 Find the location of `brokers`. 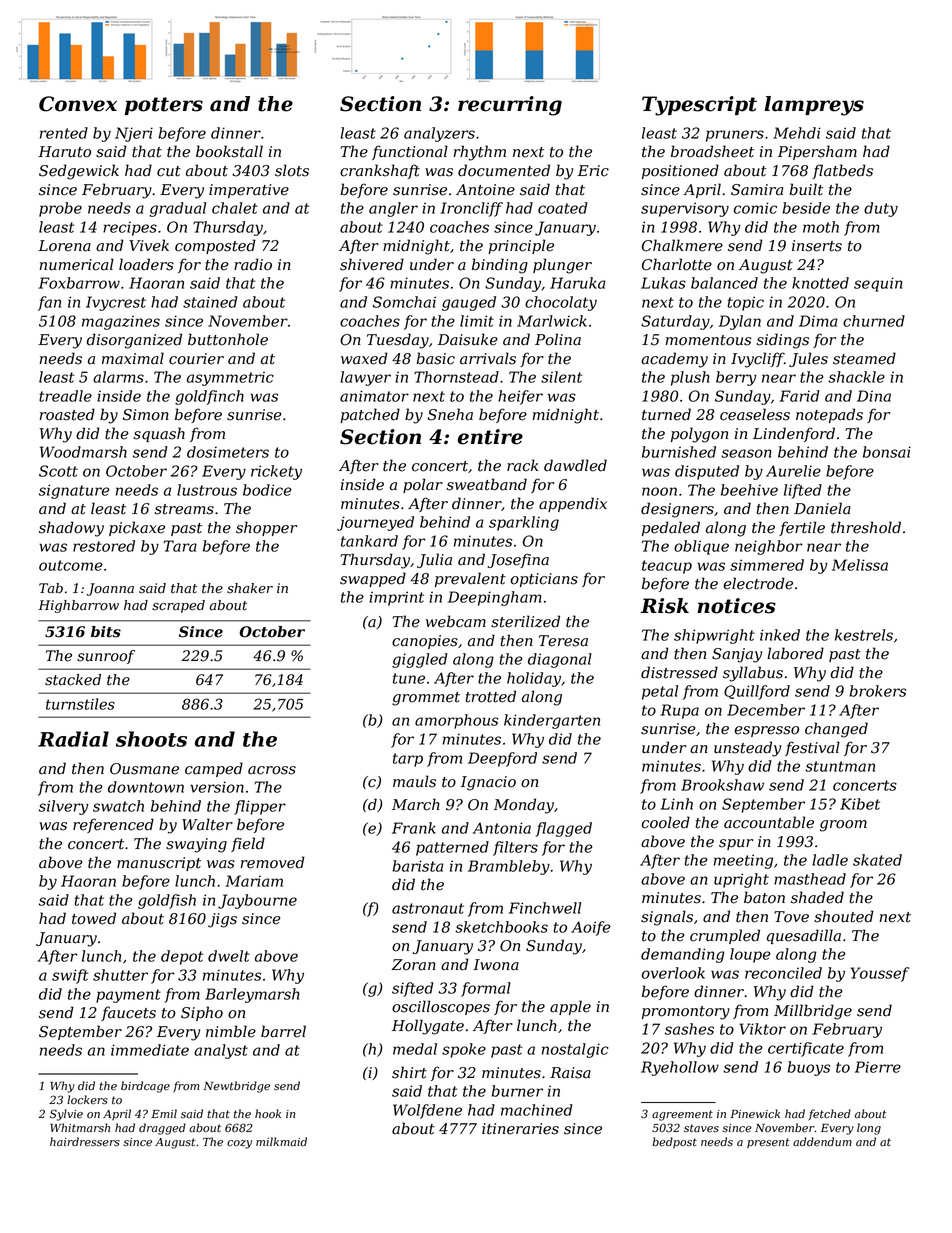

brokers is located at coordinates (877, 691).
